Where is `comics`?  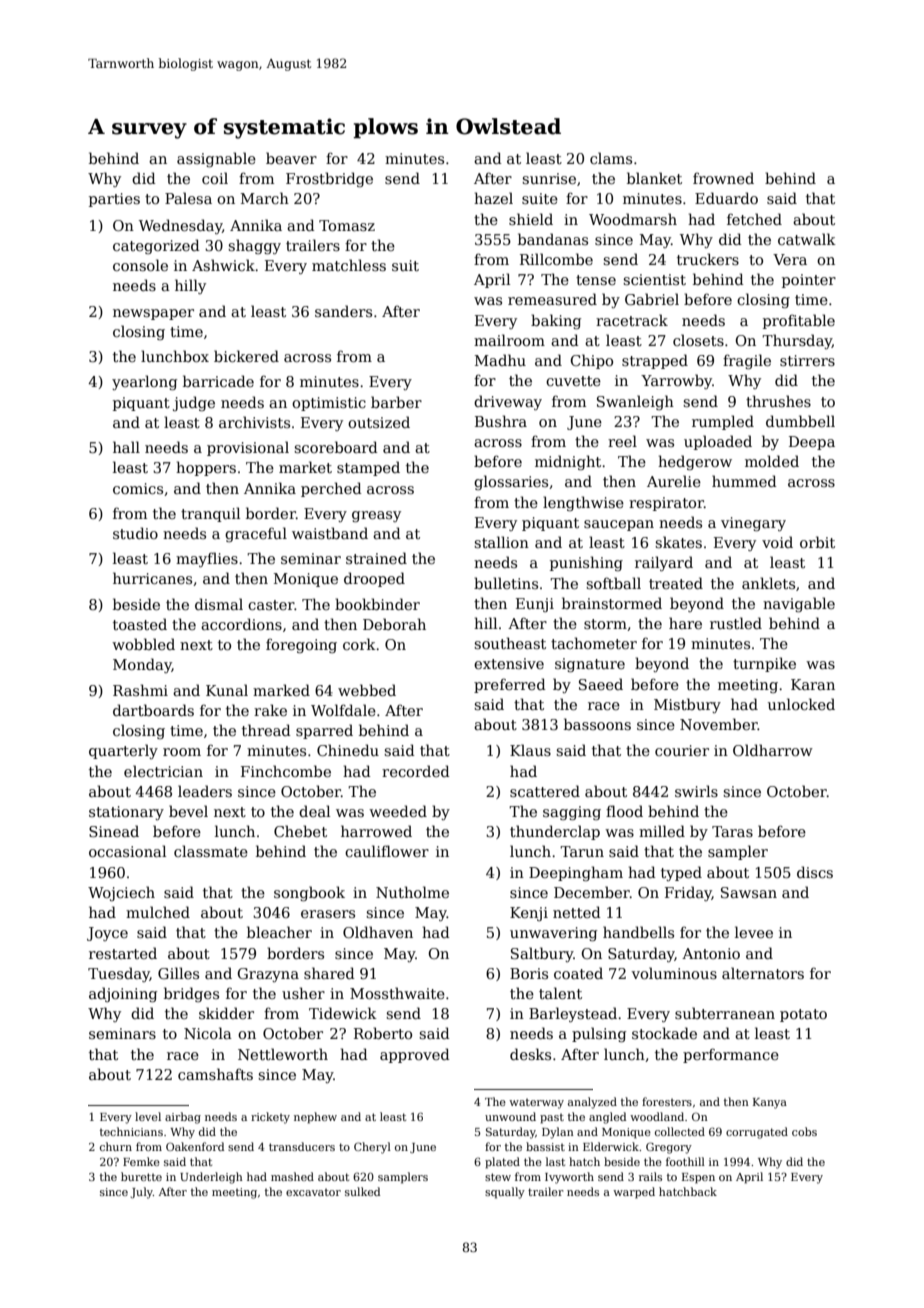 comics is located at coordinates (138, 488).
